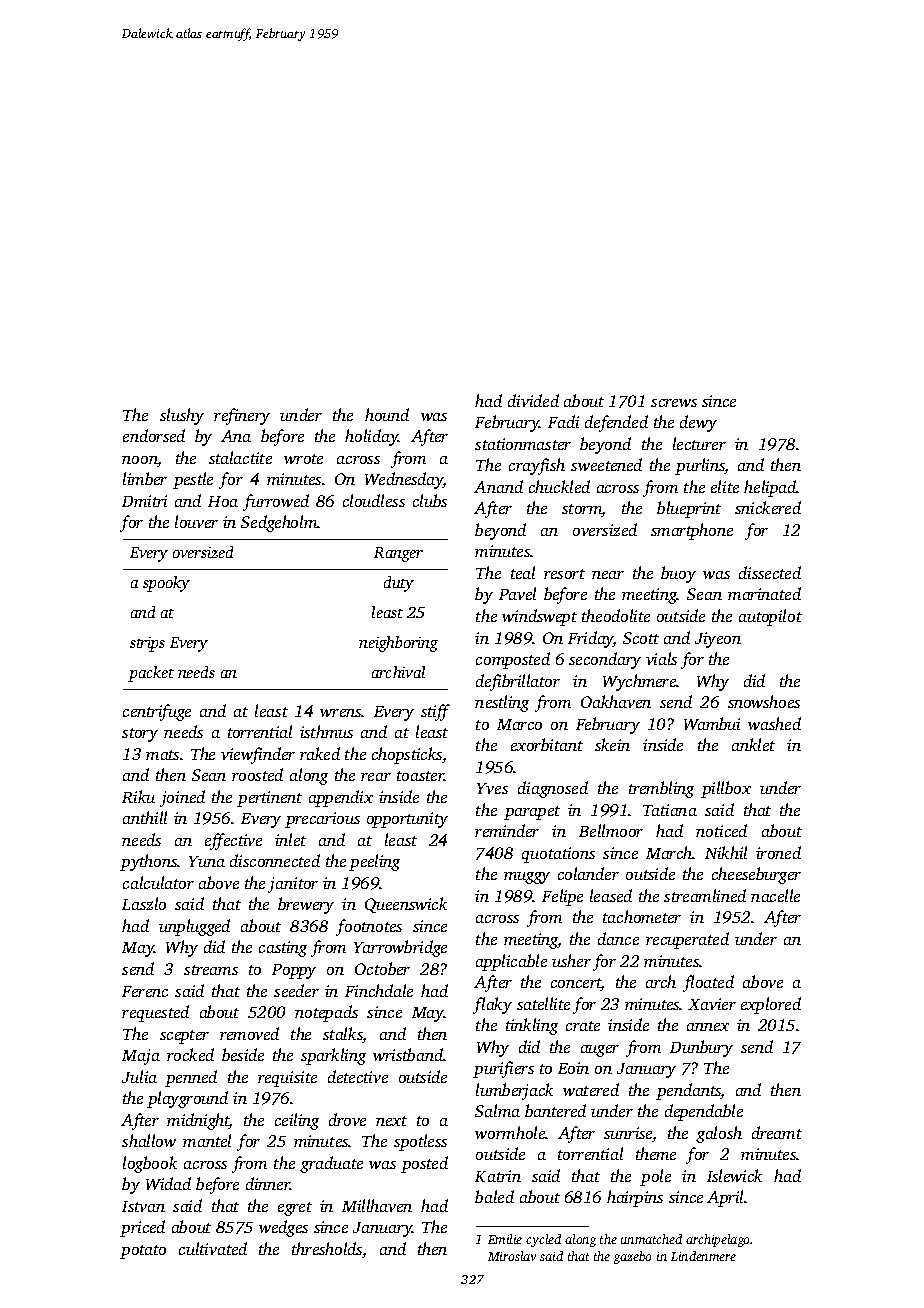  Describe the element at coordinates (182, 416) in the page. I see `slushy` at that location.
